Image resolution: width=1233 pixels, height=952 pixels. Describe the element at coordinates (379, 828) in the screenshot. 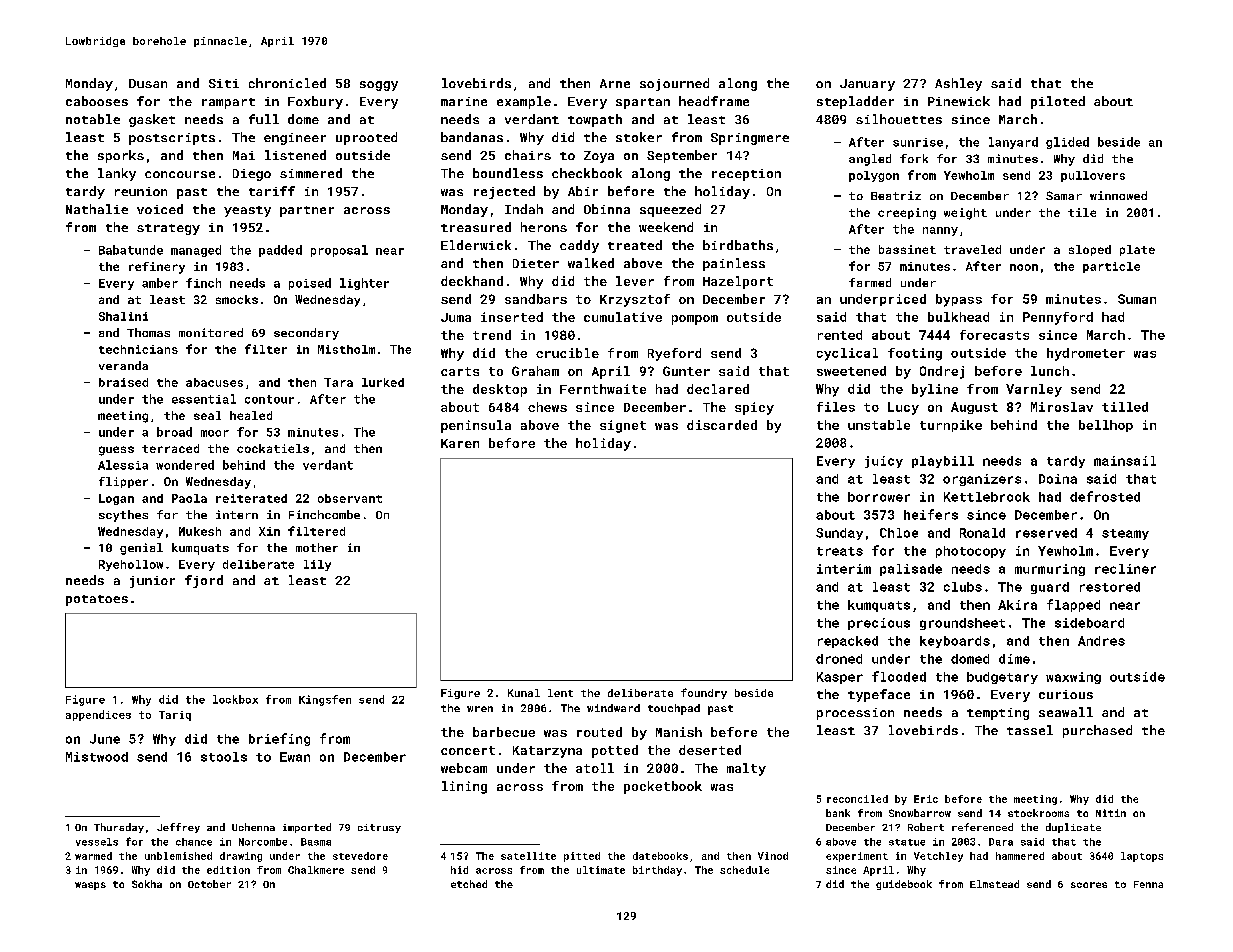

I see `citrusy` at that location.
